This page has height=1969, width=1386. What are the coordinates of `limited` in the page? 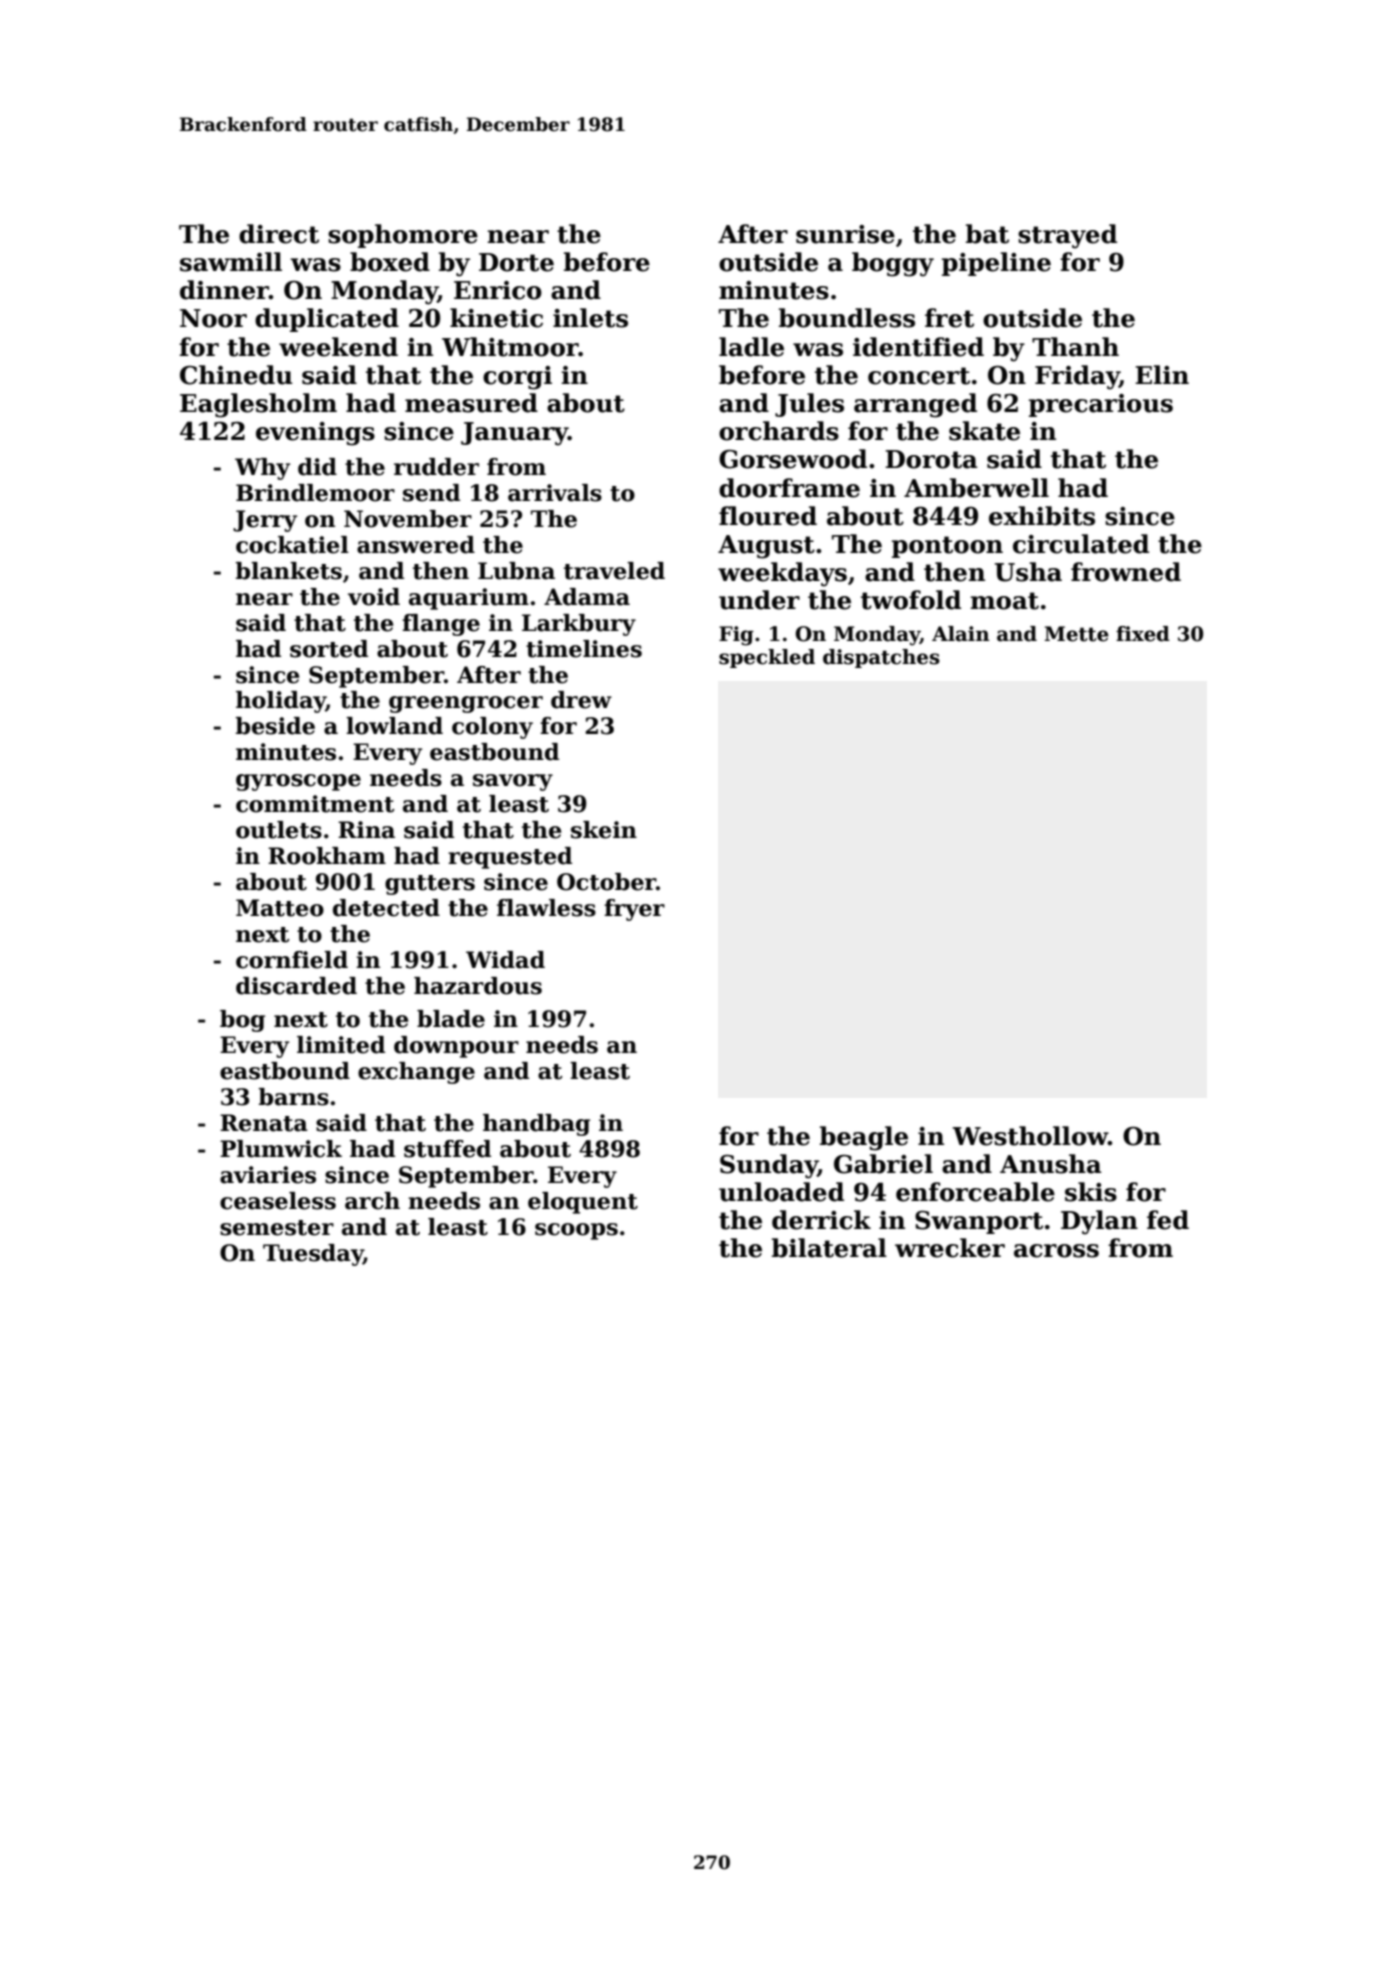 It's located at (341, 1045).
